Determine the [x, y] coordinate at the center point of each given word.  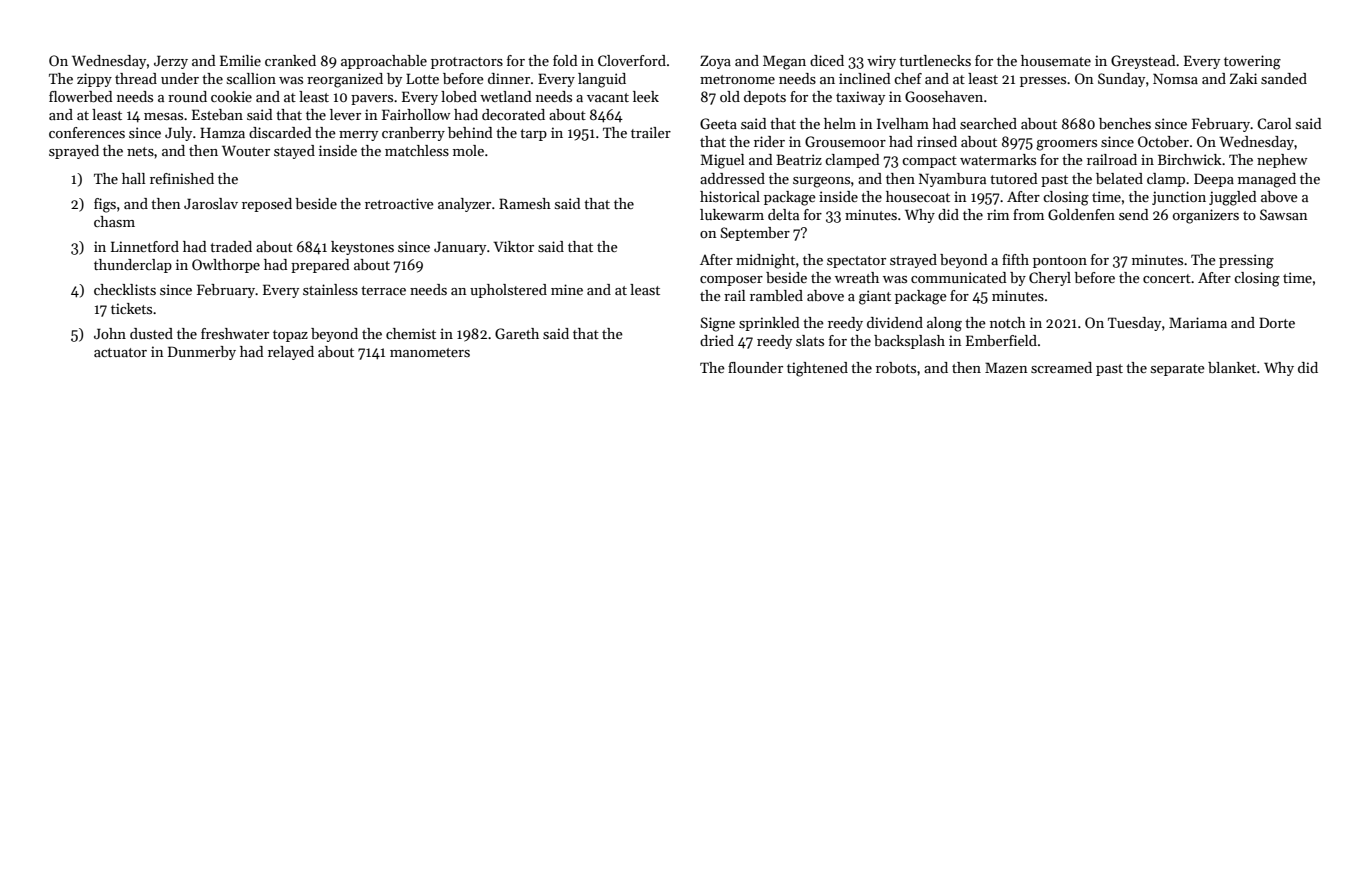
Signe [718, 324]
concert [1167, 278]
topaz [290, 336]
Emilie [240, 60]
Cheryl [1050, 279]
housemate [1056, 60]
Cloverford [632, 60]
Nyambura [952, 180]
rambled [776, 295]
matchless [417, 150]
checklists [125, 289]
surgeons [821, 182]
